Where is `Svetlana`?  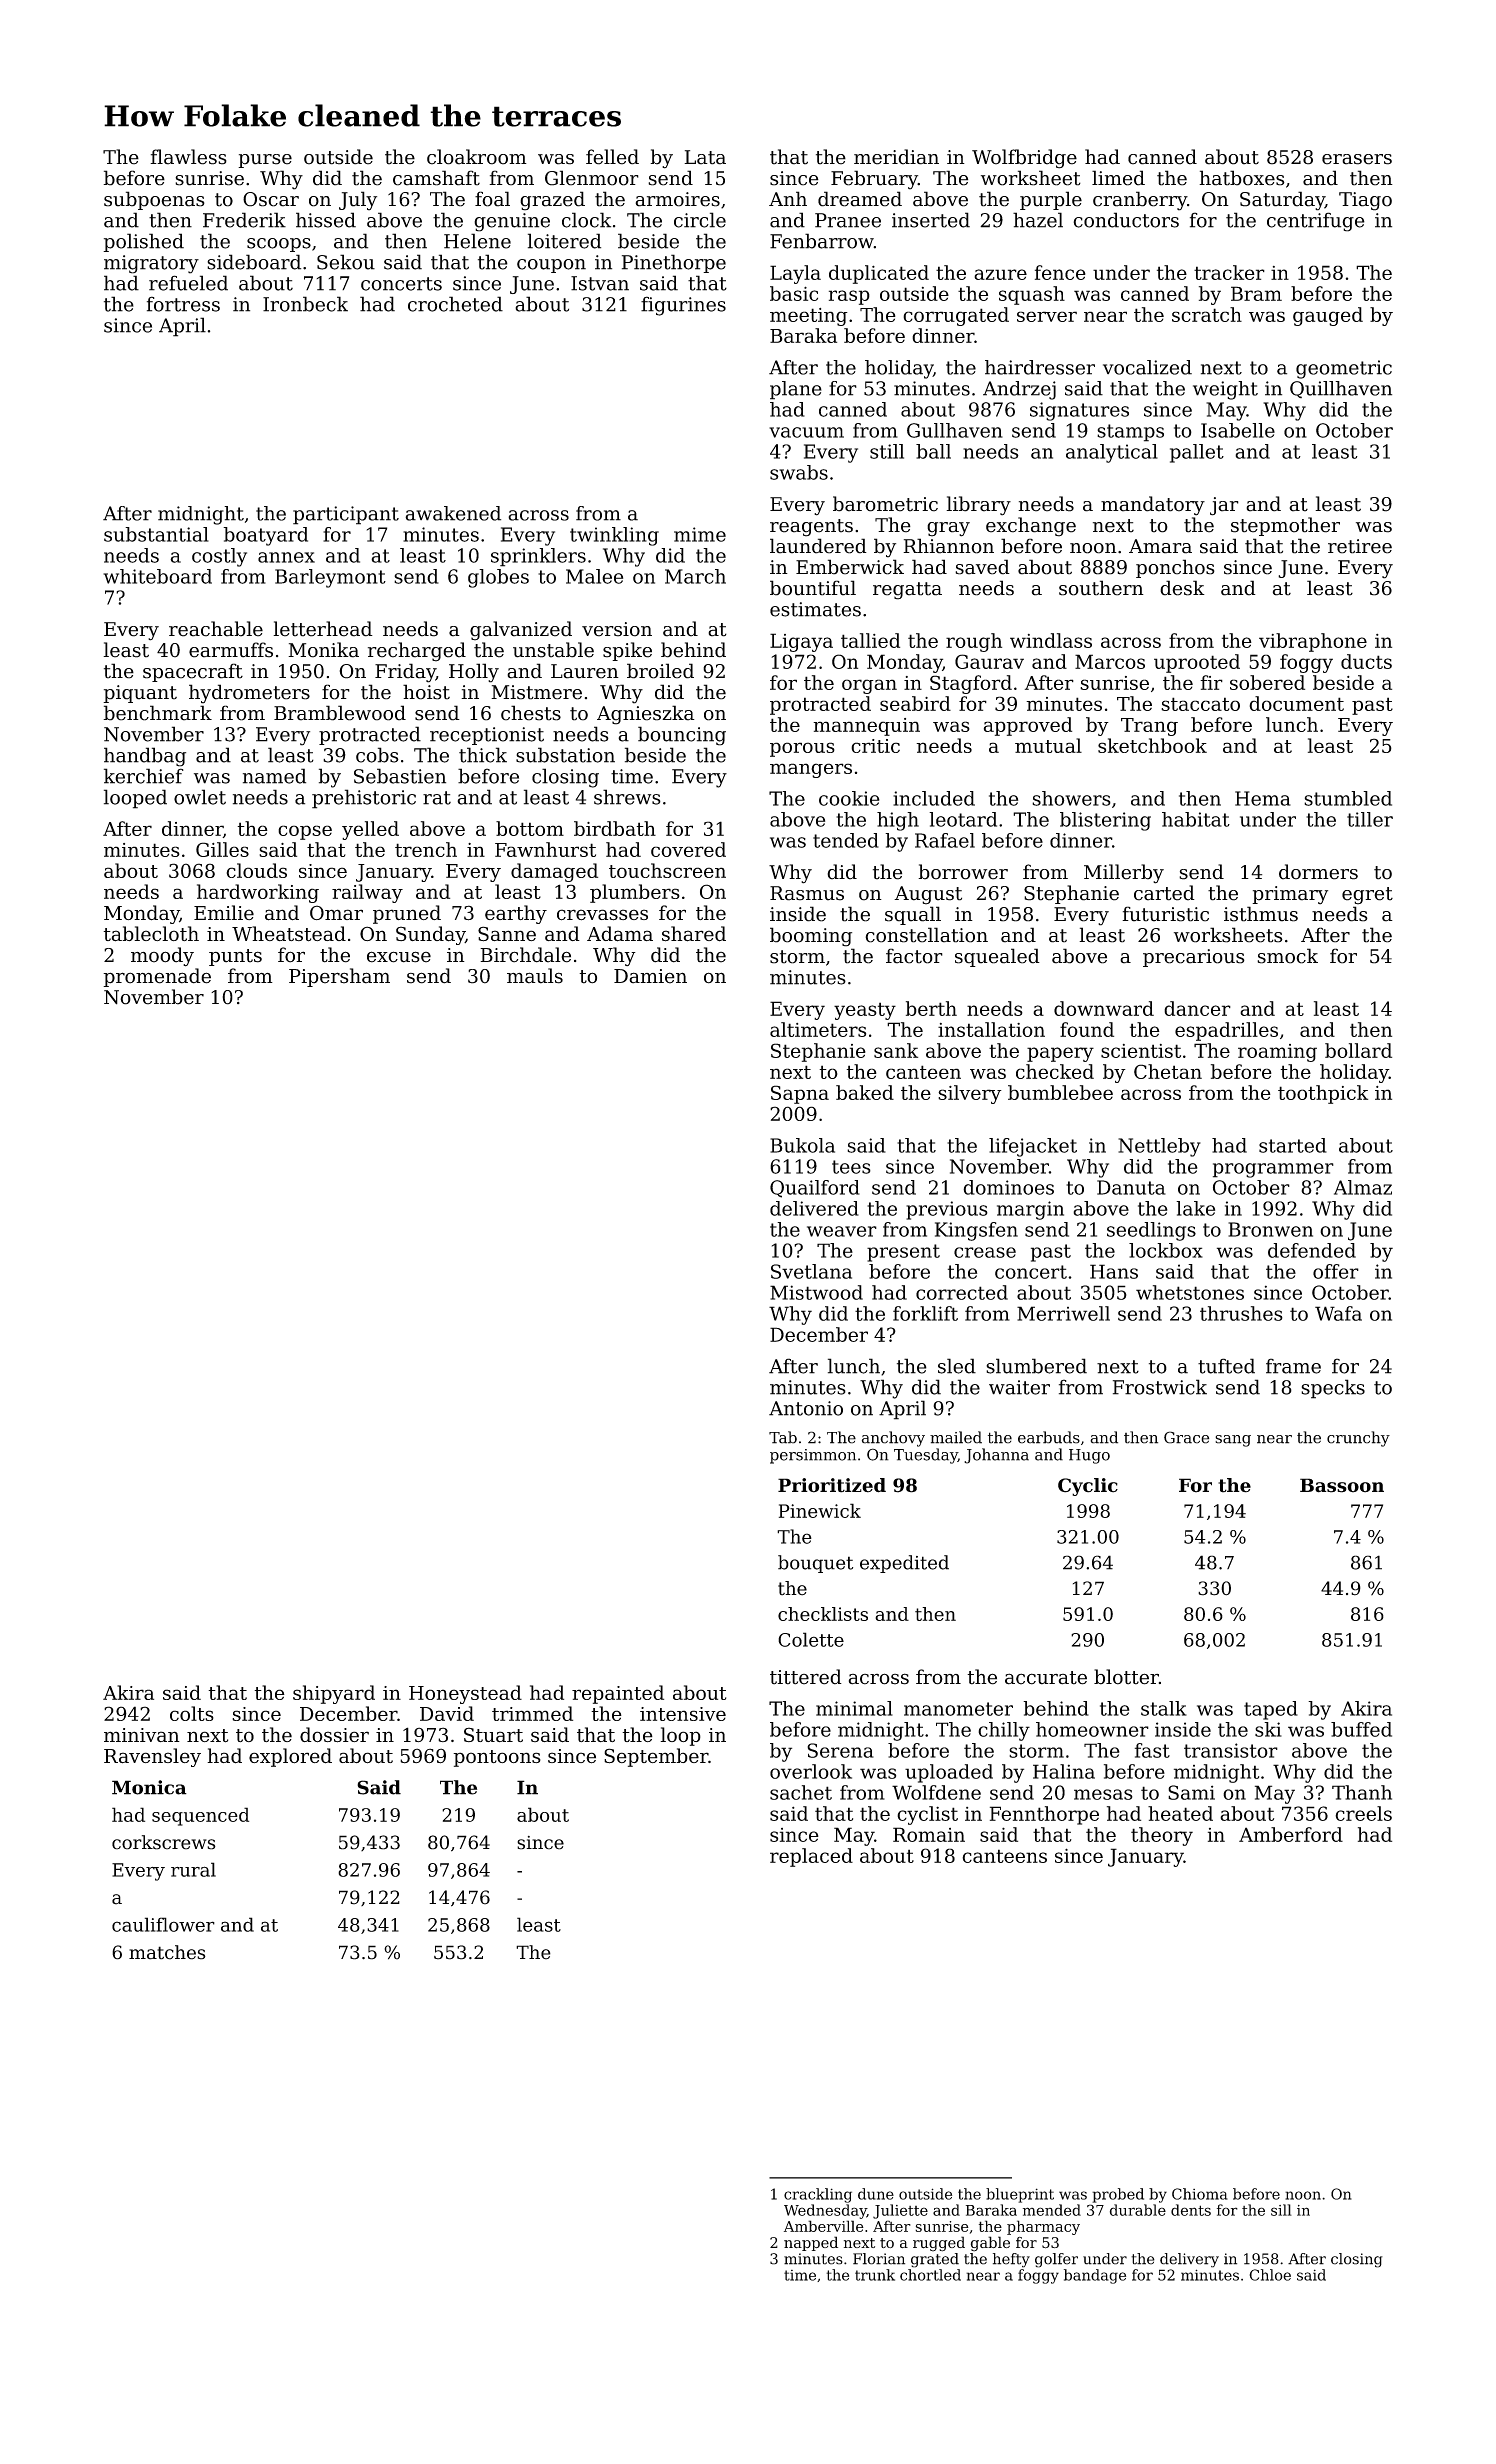
Svetlana is located at coordinates (811, 1271).
